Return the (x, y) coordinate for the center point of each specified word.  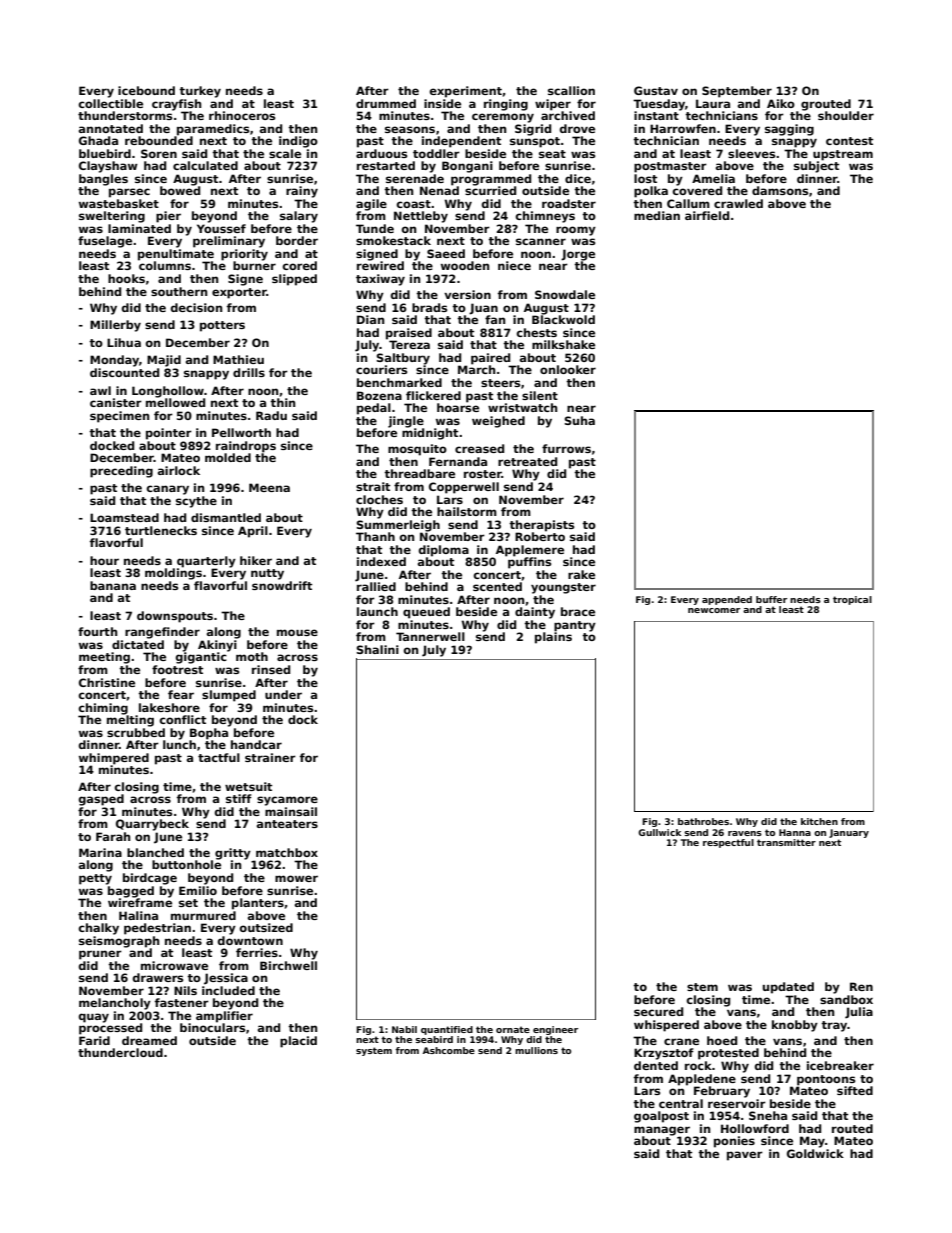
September (737, 92)
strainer (270, 757)
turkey (200, 92)
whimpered (114, 759)
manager (662, 1131)
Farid (94, 1040)
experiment (466, 92)
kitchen (819, 821)
